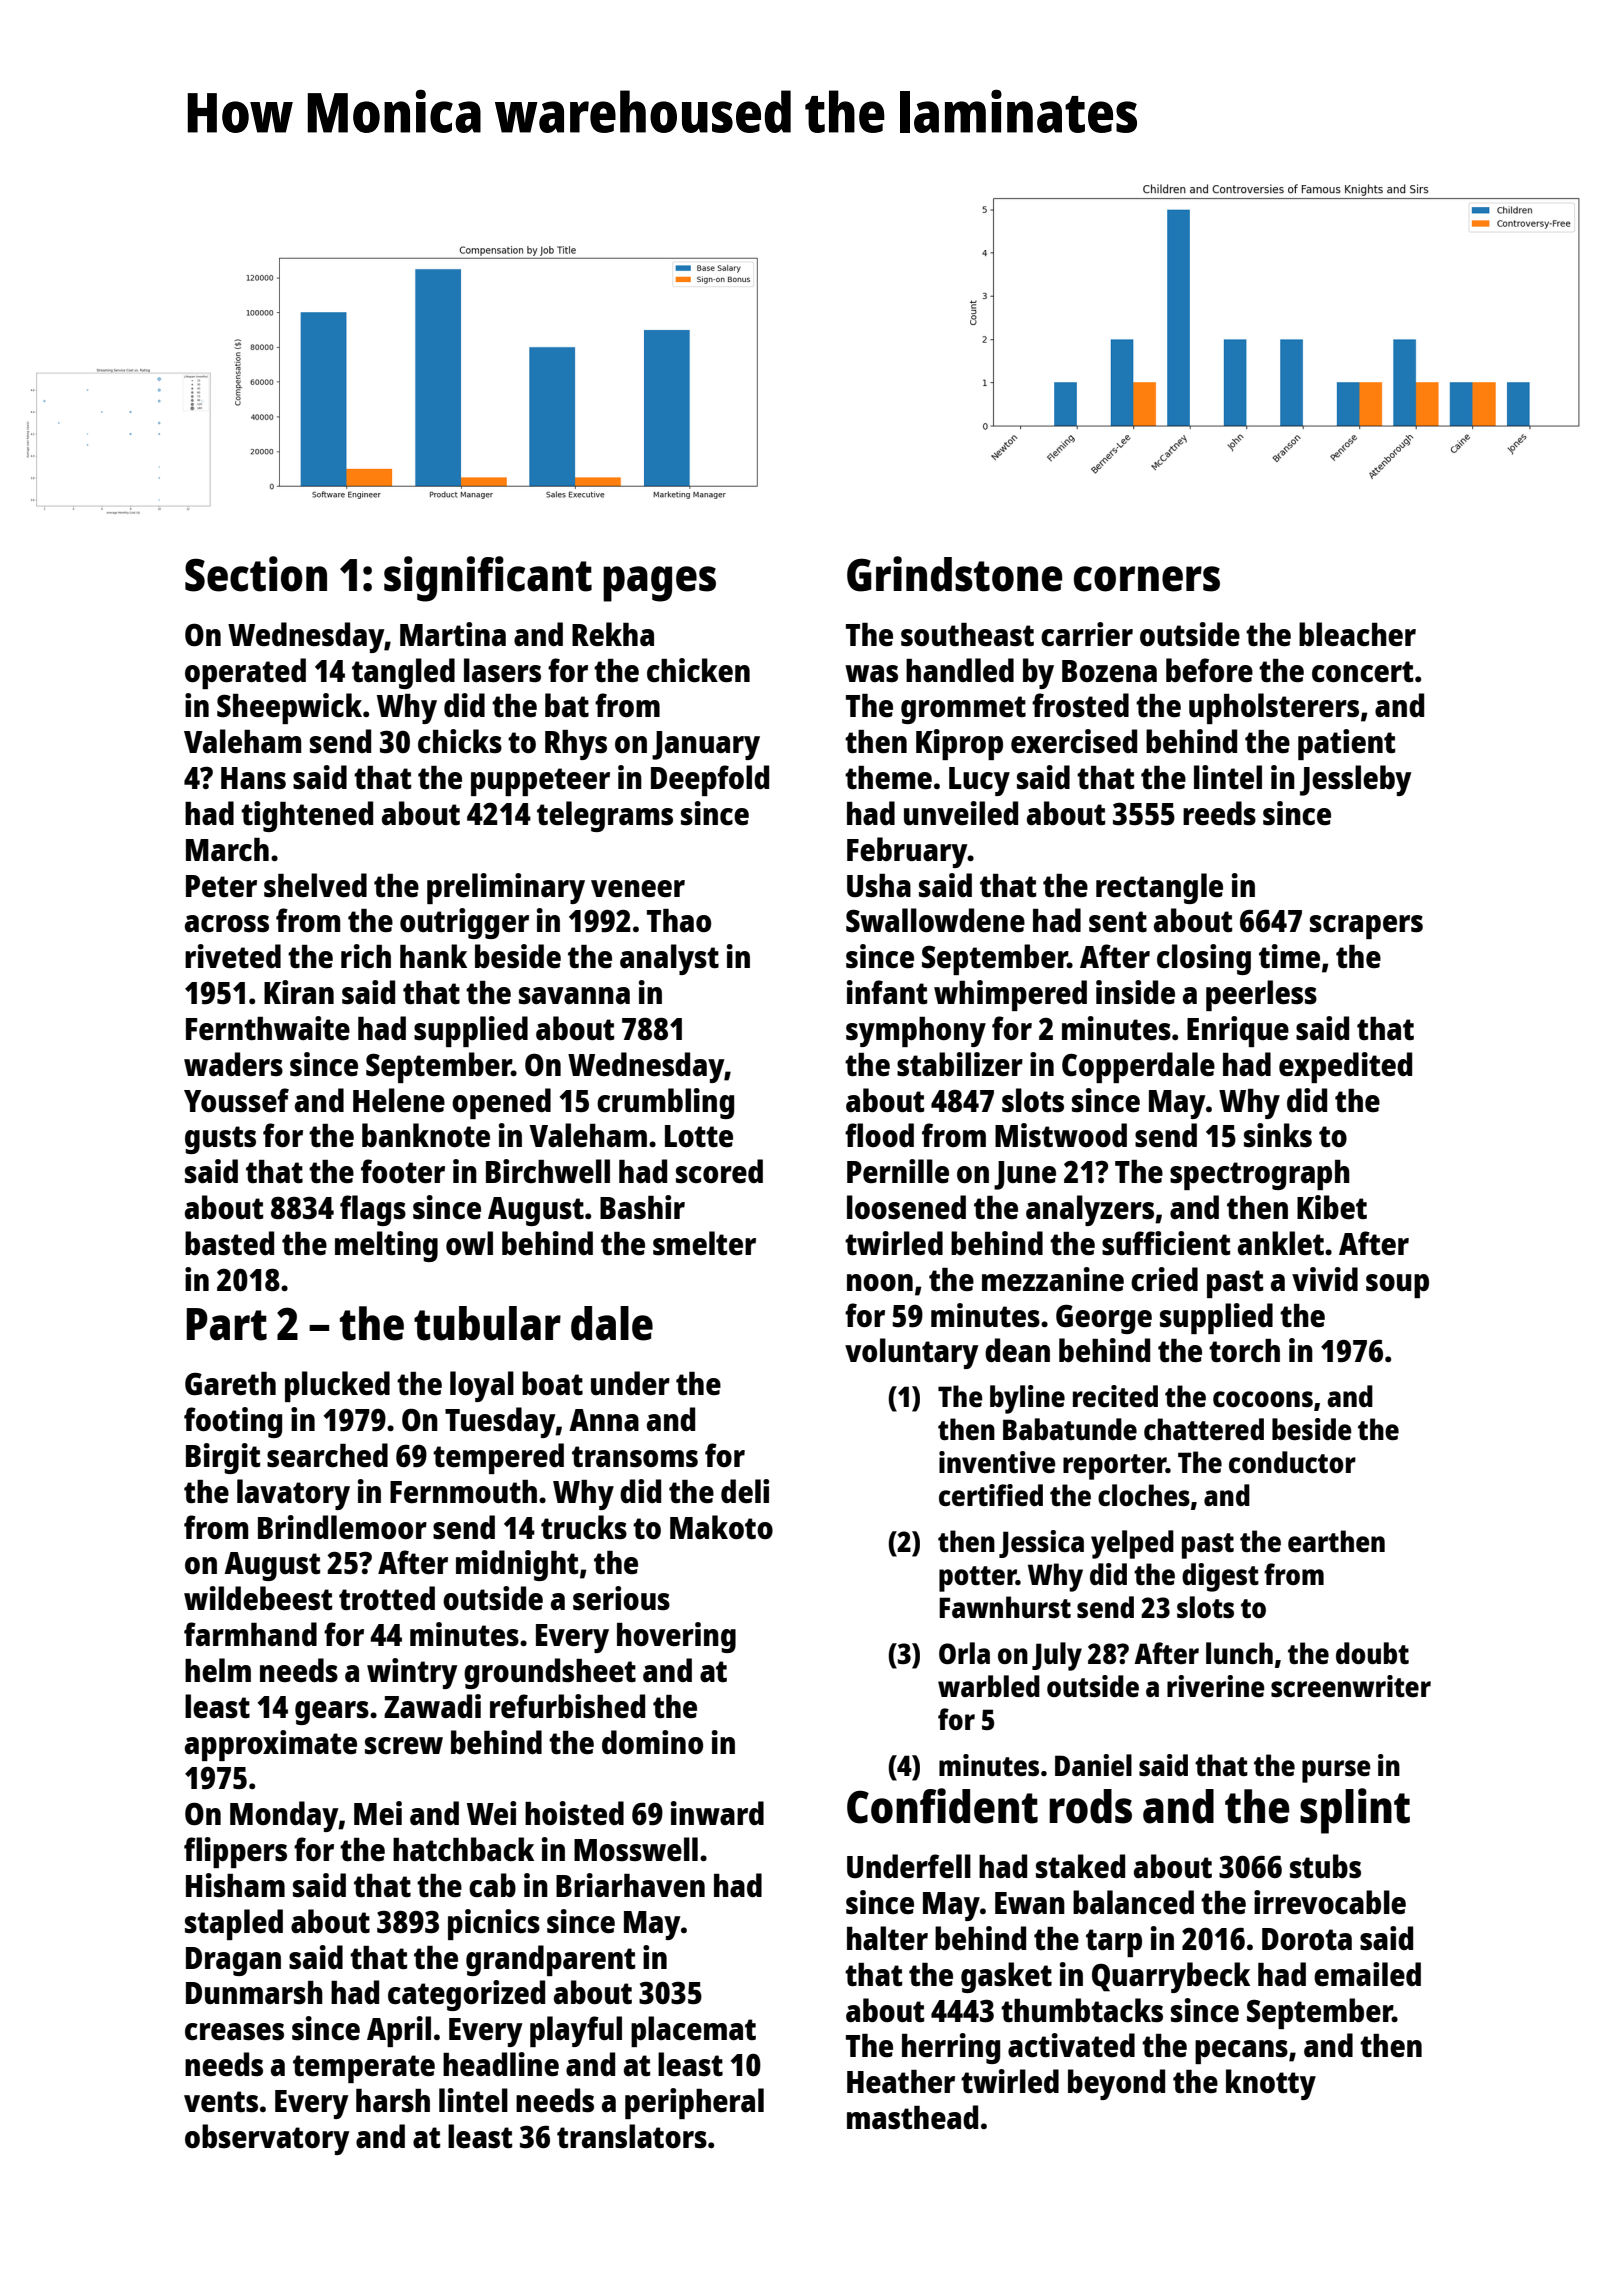  Describe the element at coordinates (1325, 1866) in the screenshot. I see `stubs` at that location.
